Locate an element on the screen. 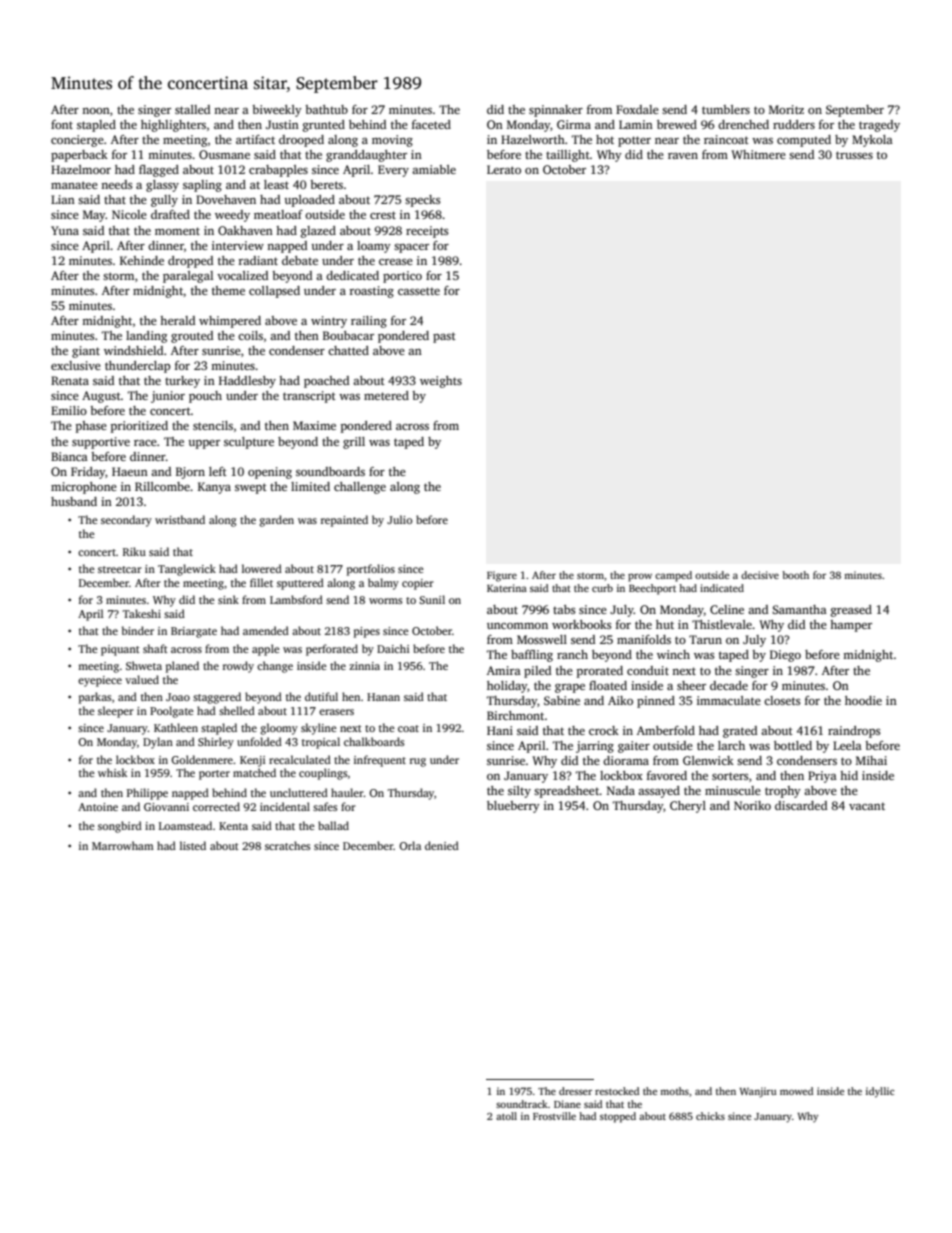 This screenshot has width=952, height=1233. giant is located at coordinates (86, 352).
